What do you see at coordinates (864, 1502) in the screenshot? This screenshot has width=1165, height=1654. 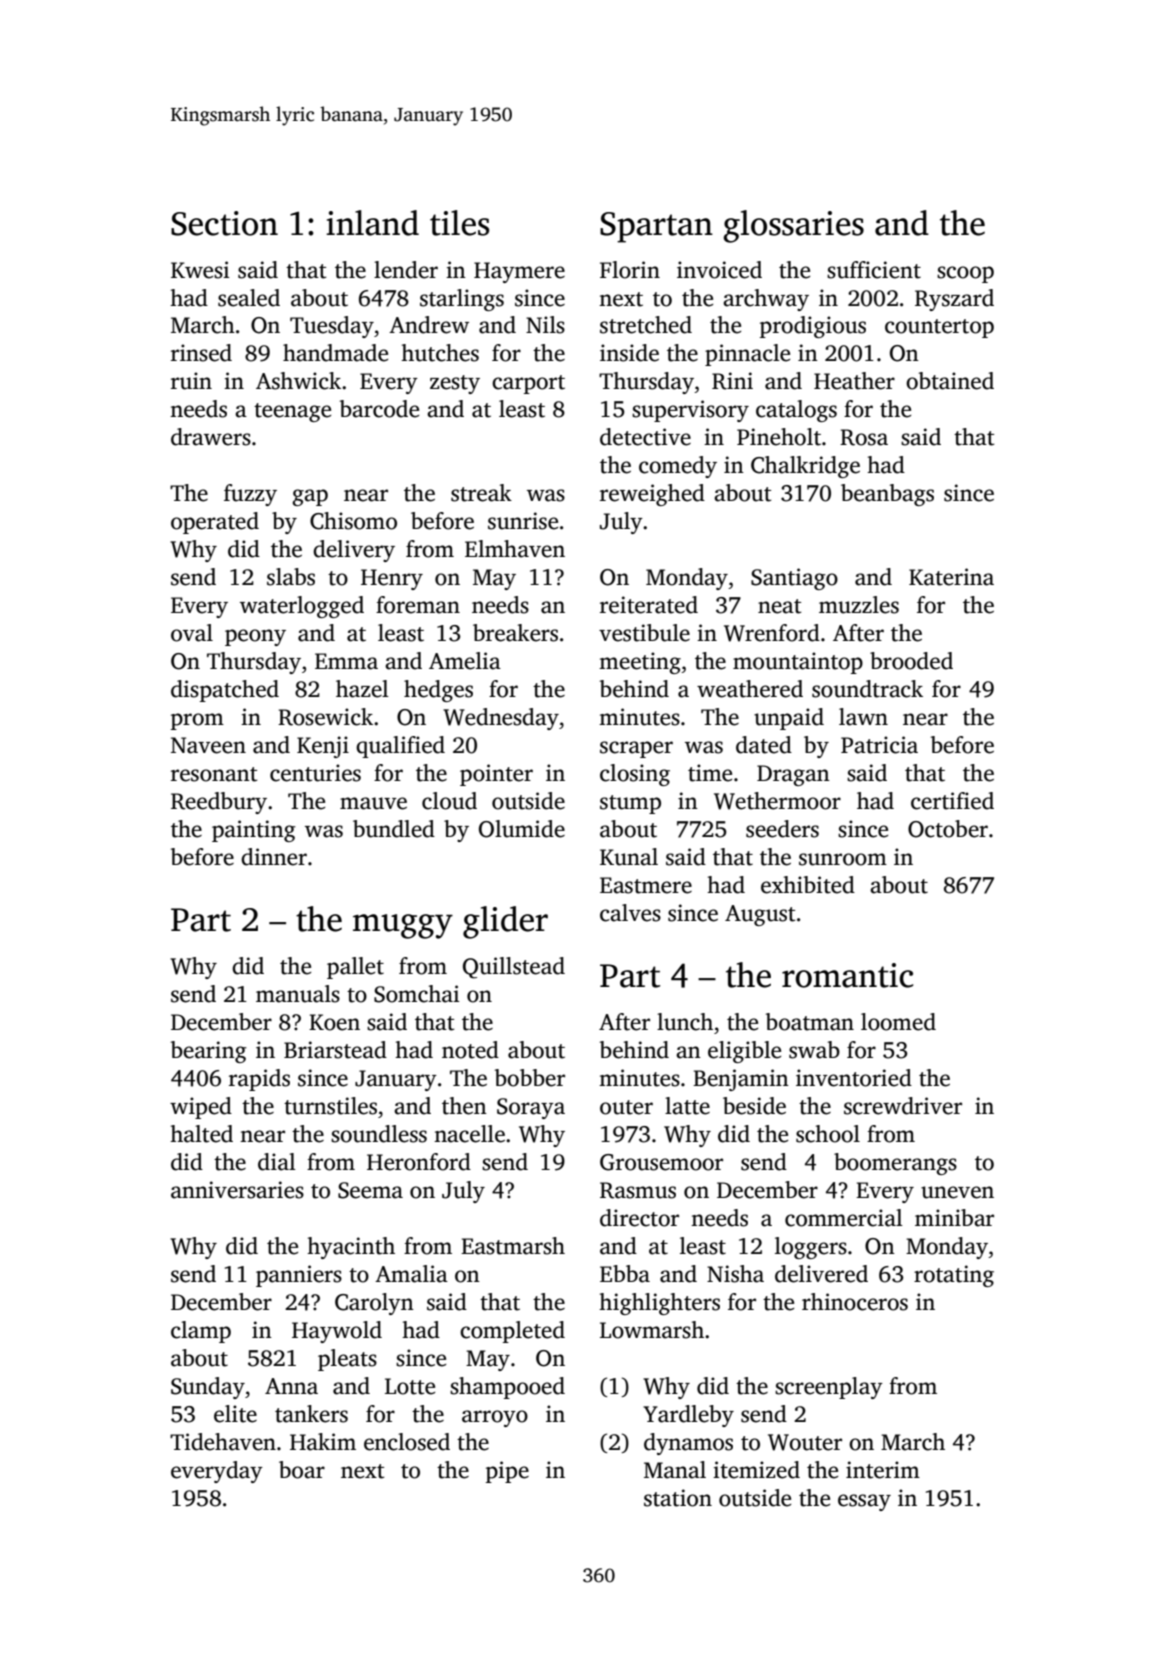 I see `essay` at bounding box center [864, 1502].
